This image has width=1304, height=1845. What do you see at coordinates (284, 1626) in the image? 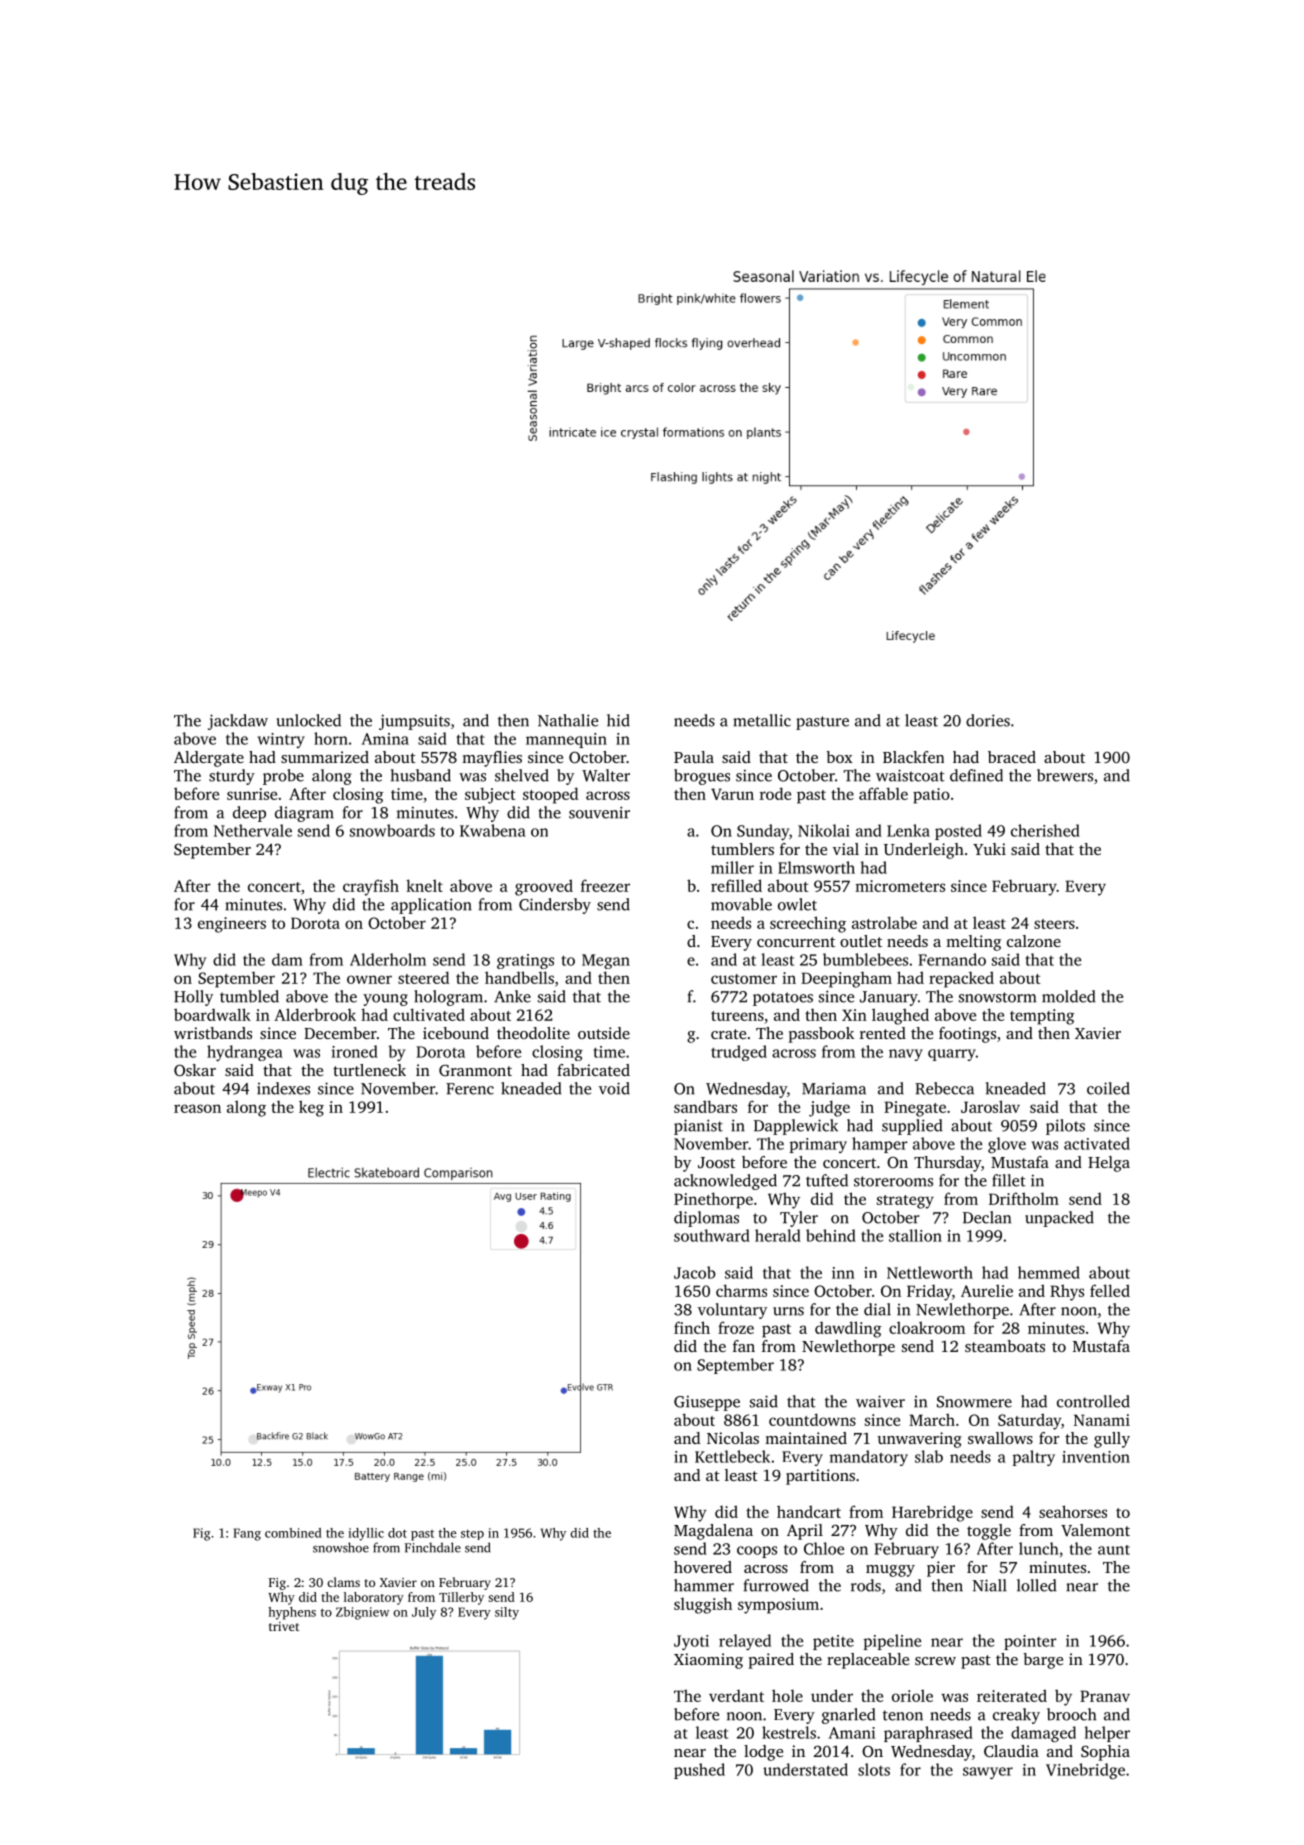
I see `trivet` at bounding box center [284, 1626].
